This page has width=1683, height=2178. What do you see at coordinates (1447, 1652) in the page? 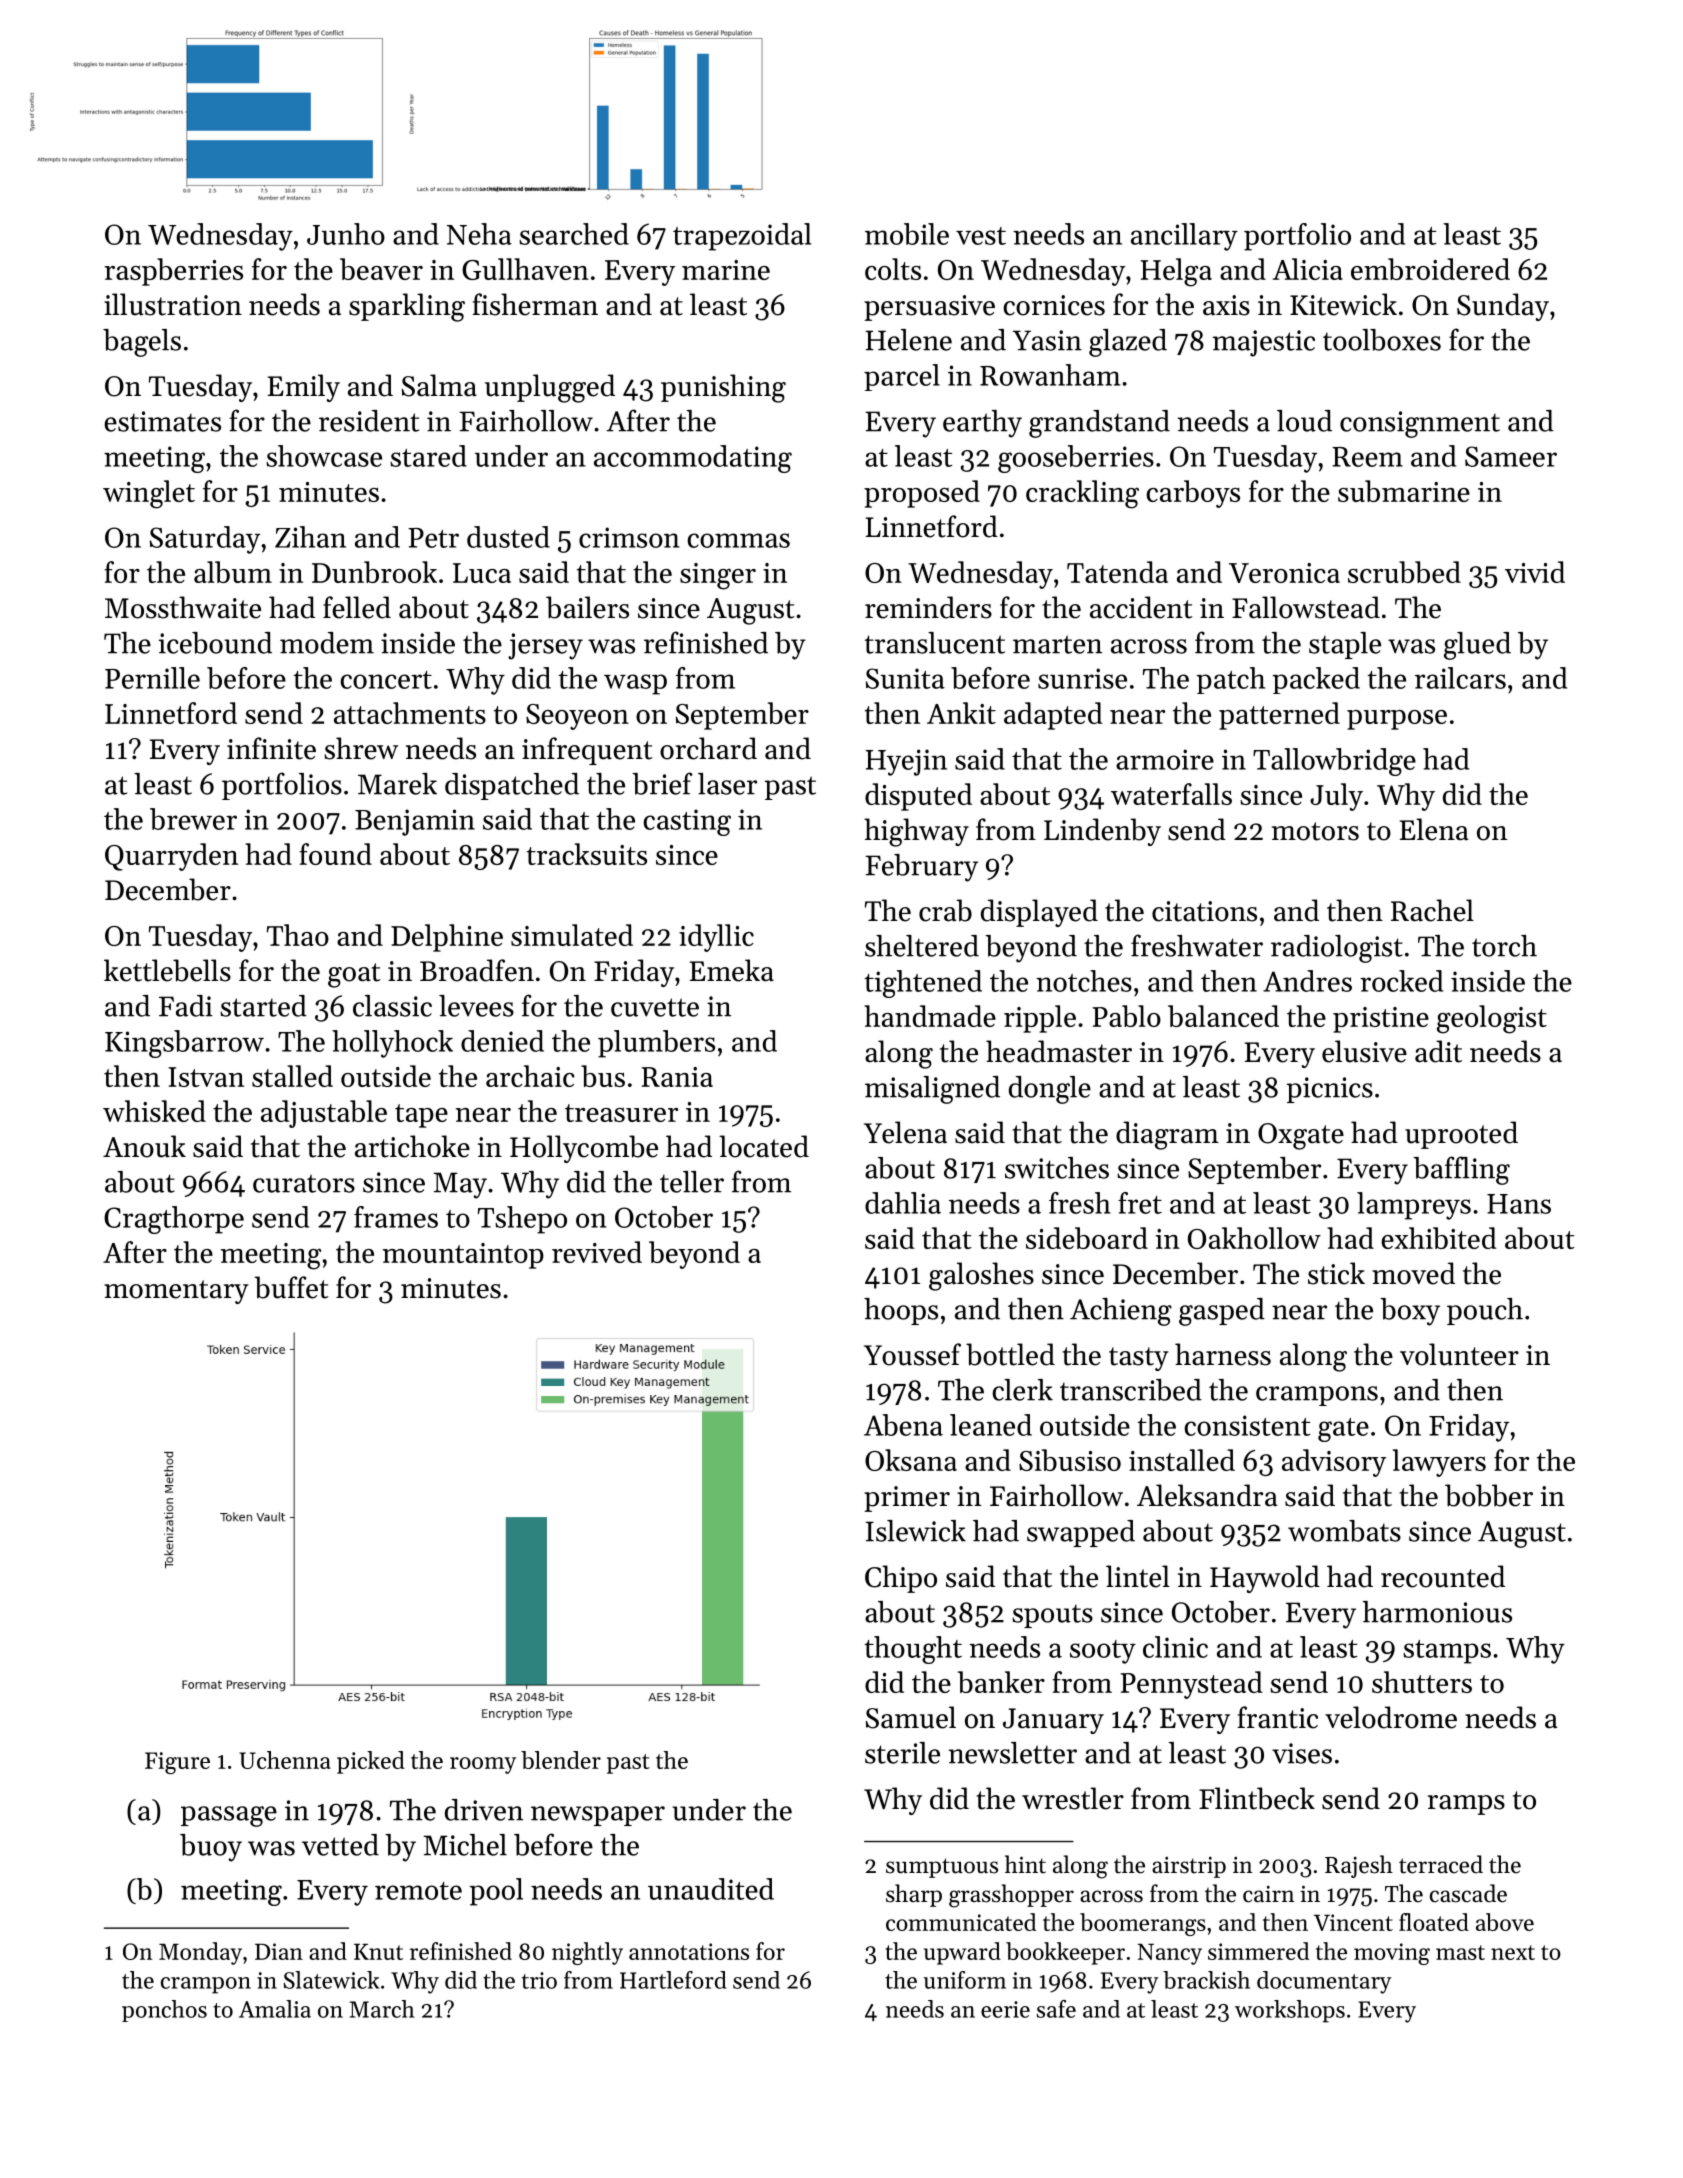
I see `stamps` at bounding box center [1447, 1652].
